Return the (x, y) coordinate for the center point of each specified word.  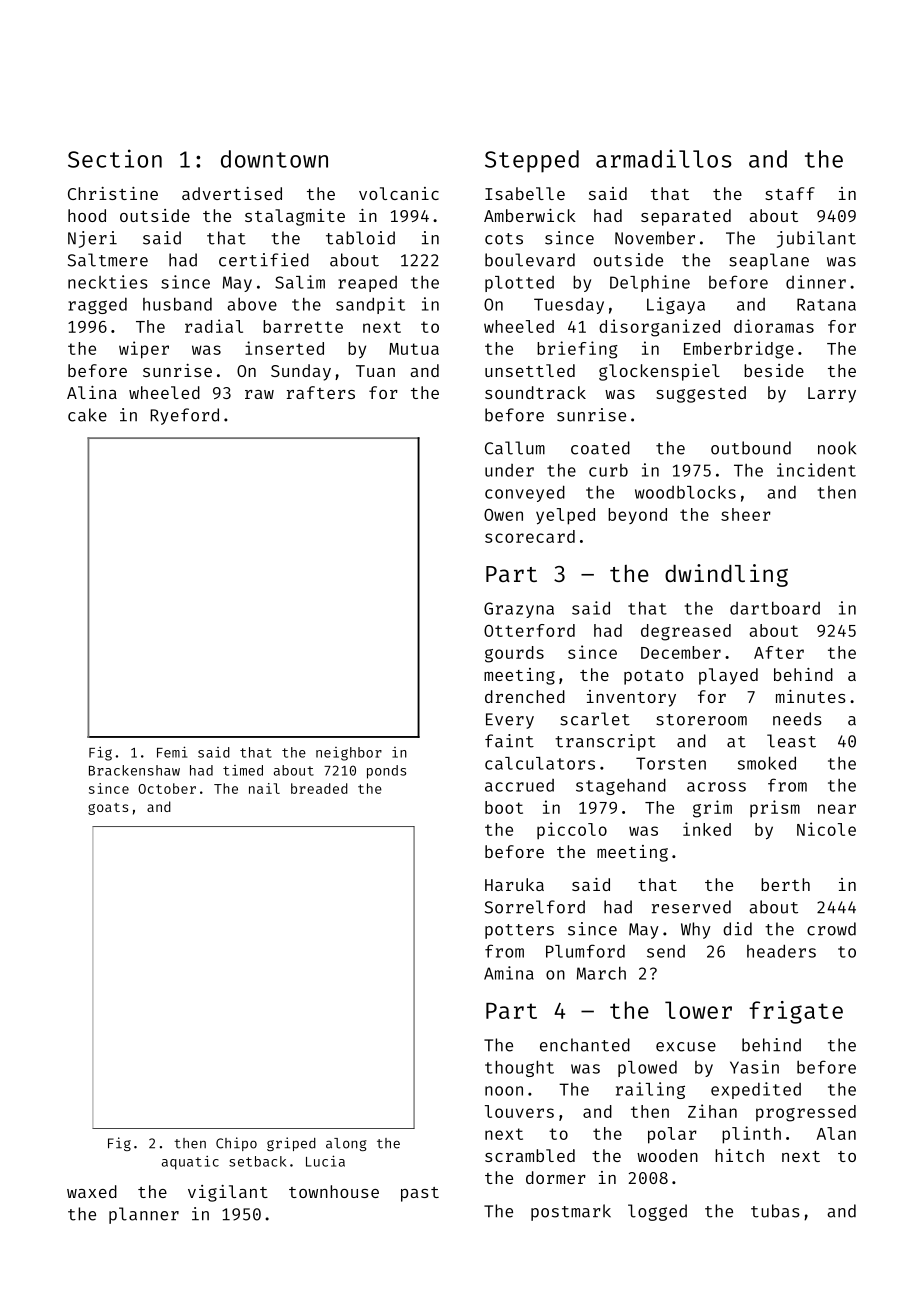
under (509, 470)
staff (790, 193)
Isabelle (525, 193)
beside (774, 370)
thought (519, 1069)
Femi (172, 752)
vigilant (228, 1193)
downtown (274, 159)
